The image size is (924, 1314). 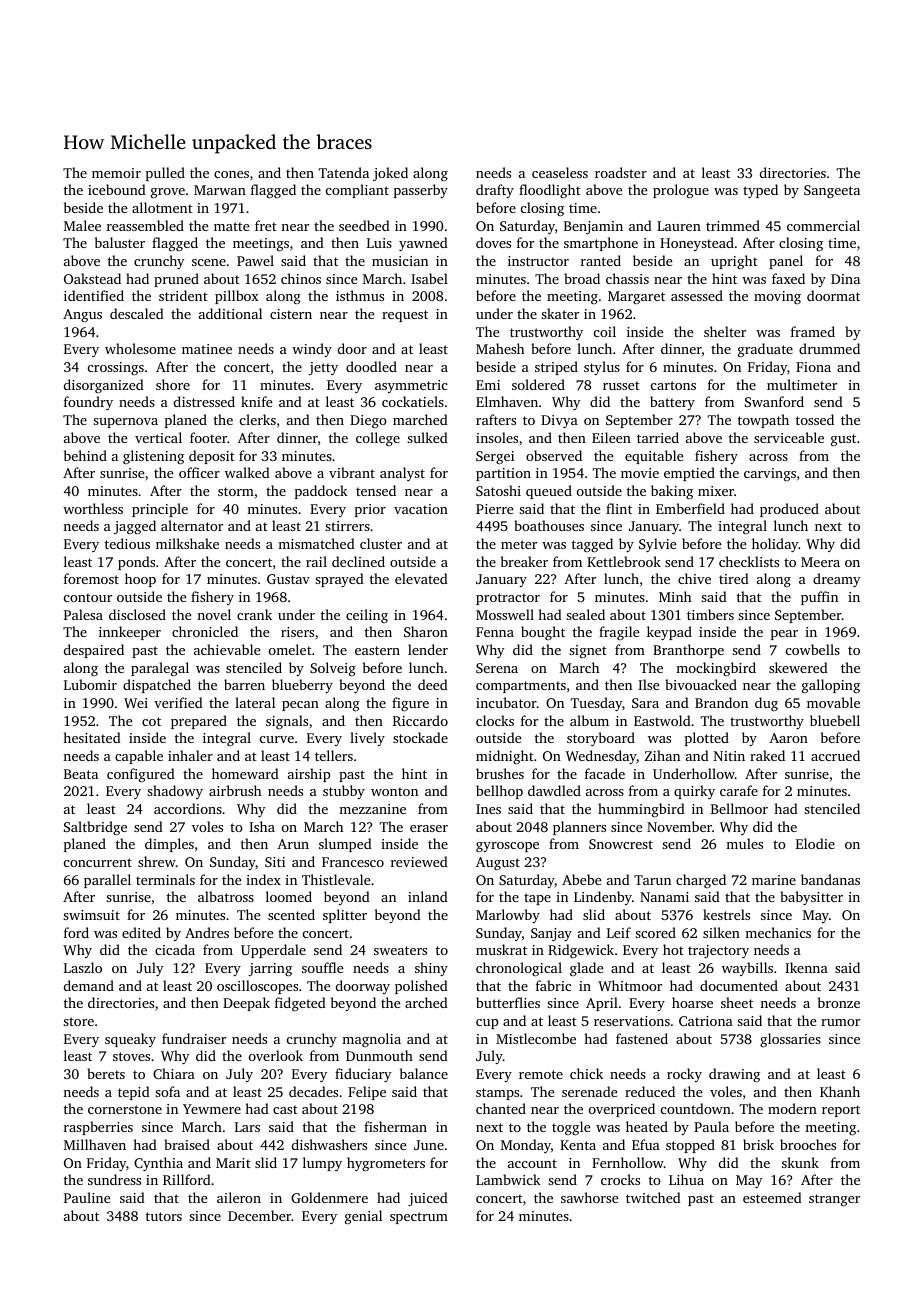 I want to click on storyboard, so click(x=601, y=739).
